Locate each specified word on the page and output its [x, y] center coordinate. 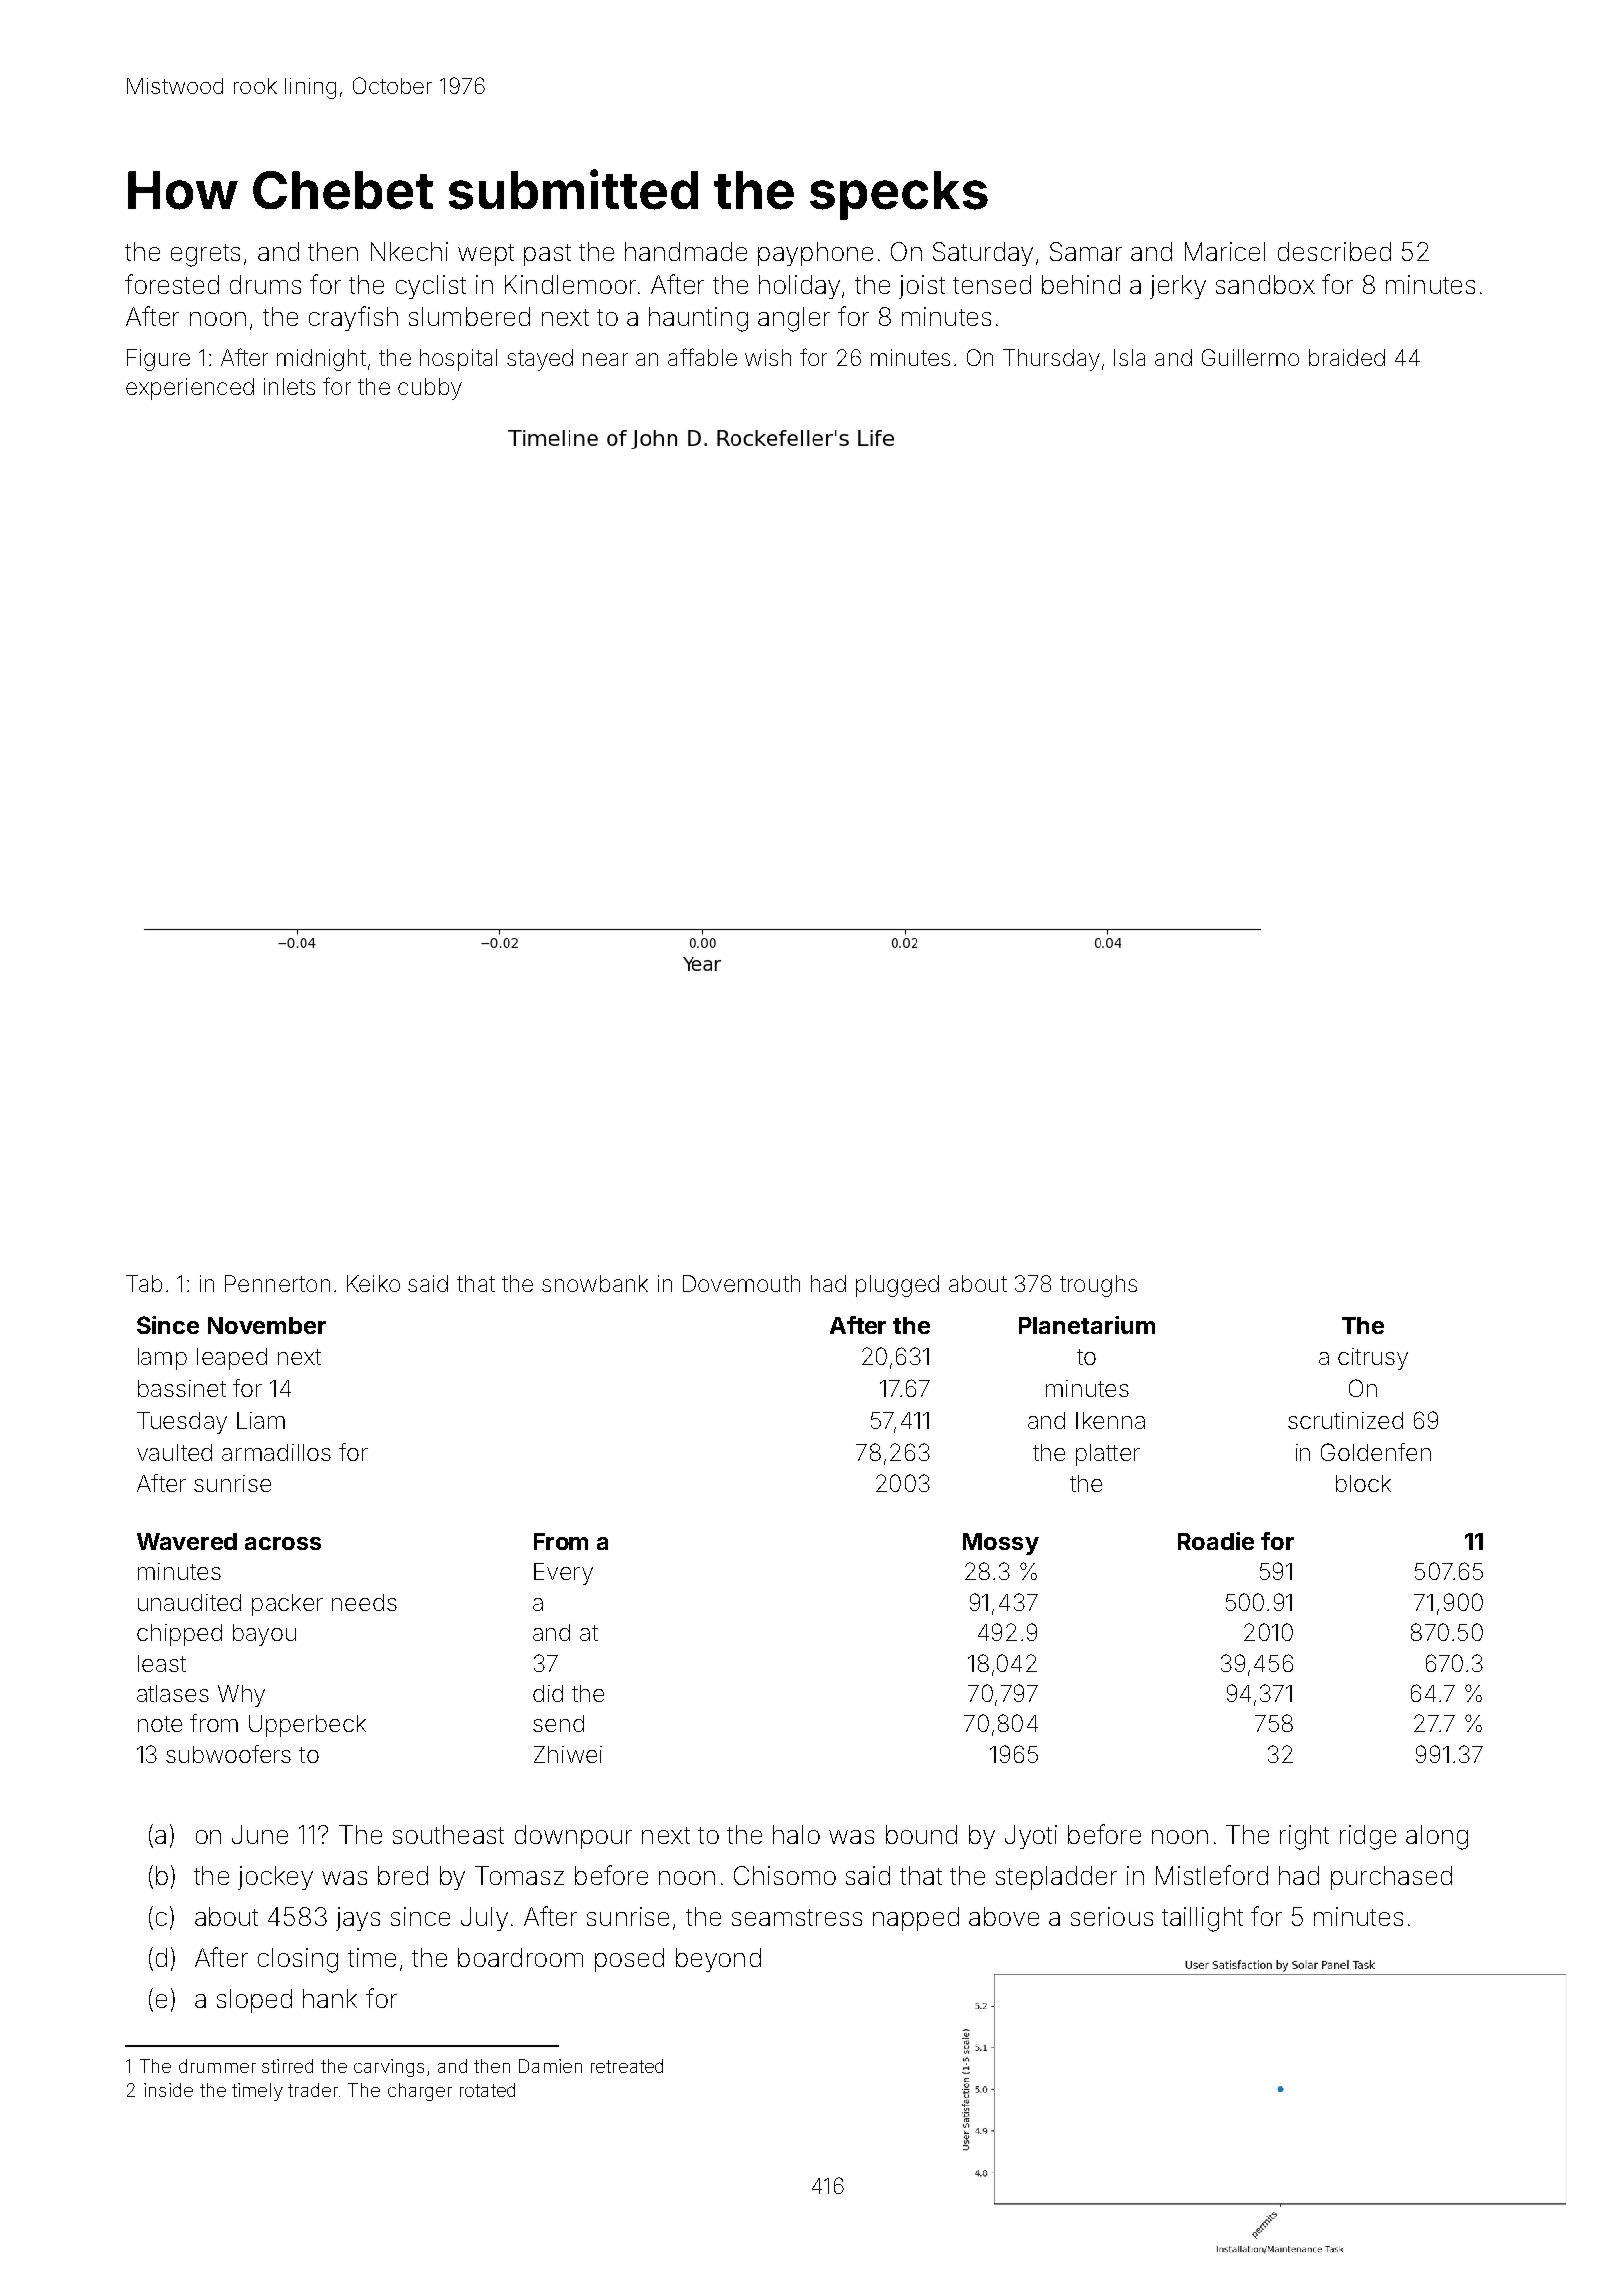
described [1334, 251]
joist [922, 287]
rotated [487, 2090]
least [162, 1663]
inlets [289, 386]
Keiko [373, 1283]
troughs [1098, 1286]
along [1437, 1837]
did [548, 1693]
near [605, 359]
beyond [718, 1960]
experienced [190, 389]
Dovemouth [741, 1283]
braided [1347, 357]
